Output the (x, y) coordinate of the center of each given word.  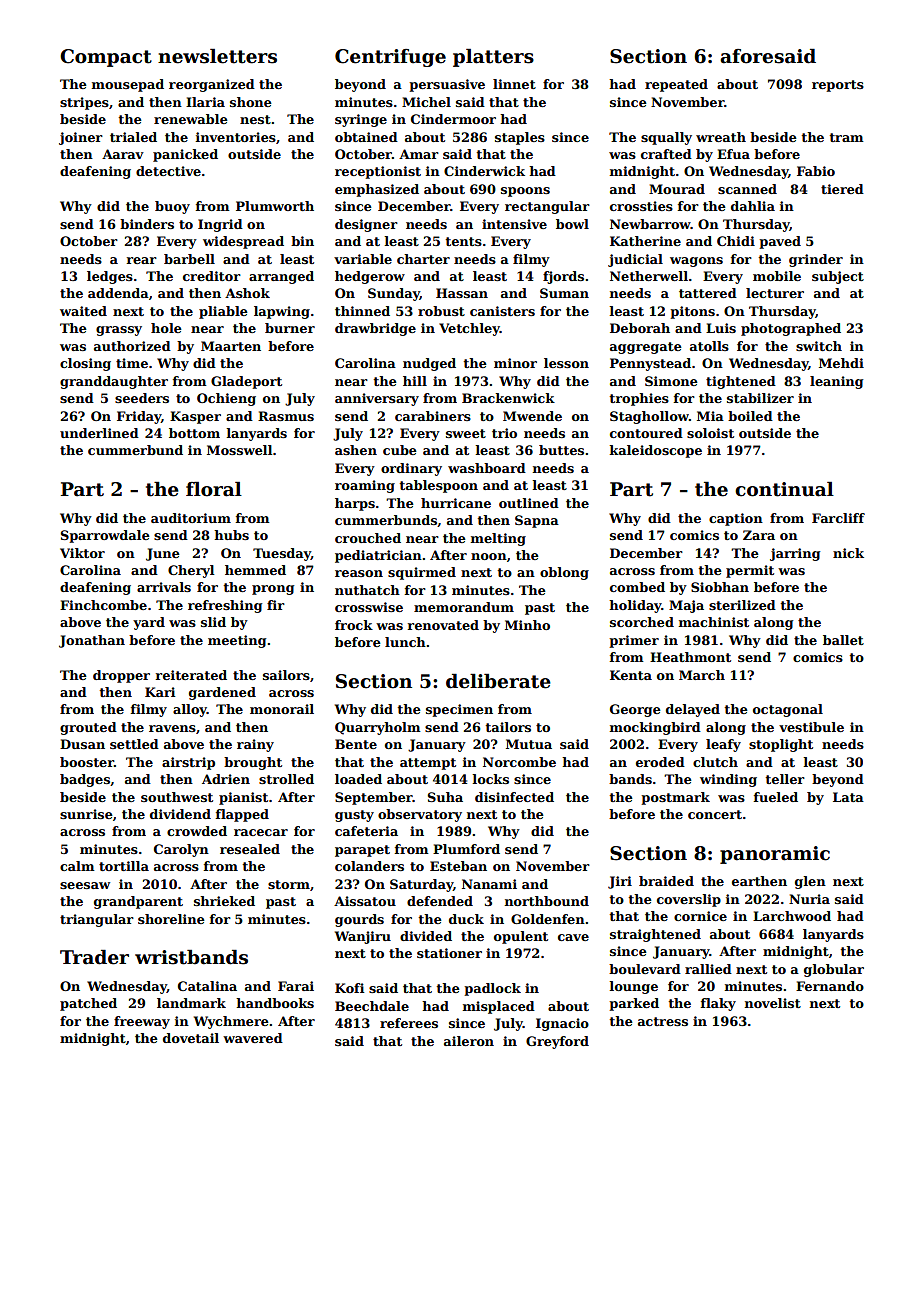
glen (810, 882)
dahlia (753, 206)
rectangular (547, 207)
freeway (142, 1022)
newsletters (217, 56)
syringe (361, 120)
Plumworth (275, 206)
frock (354, 625)
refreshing (225, 606)
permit (750, 571)
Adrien (226, 779)
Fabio (816, 171)
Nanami (489, 884)
